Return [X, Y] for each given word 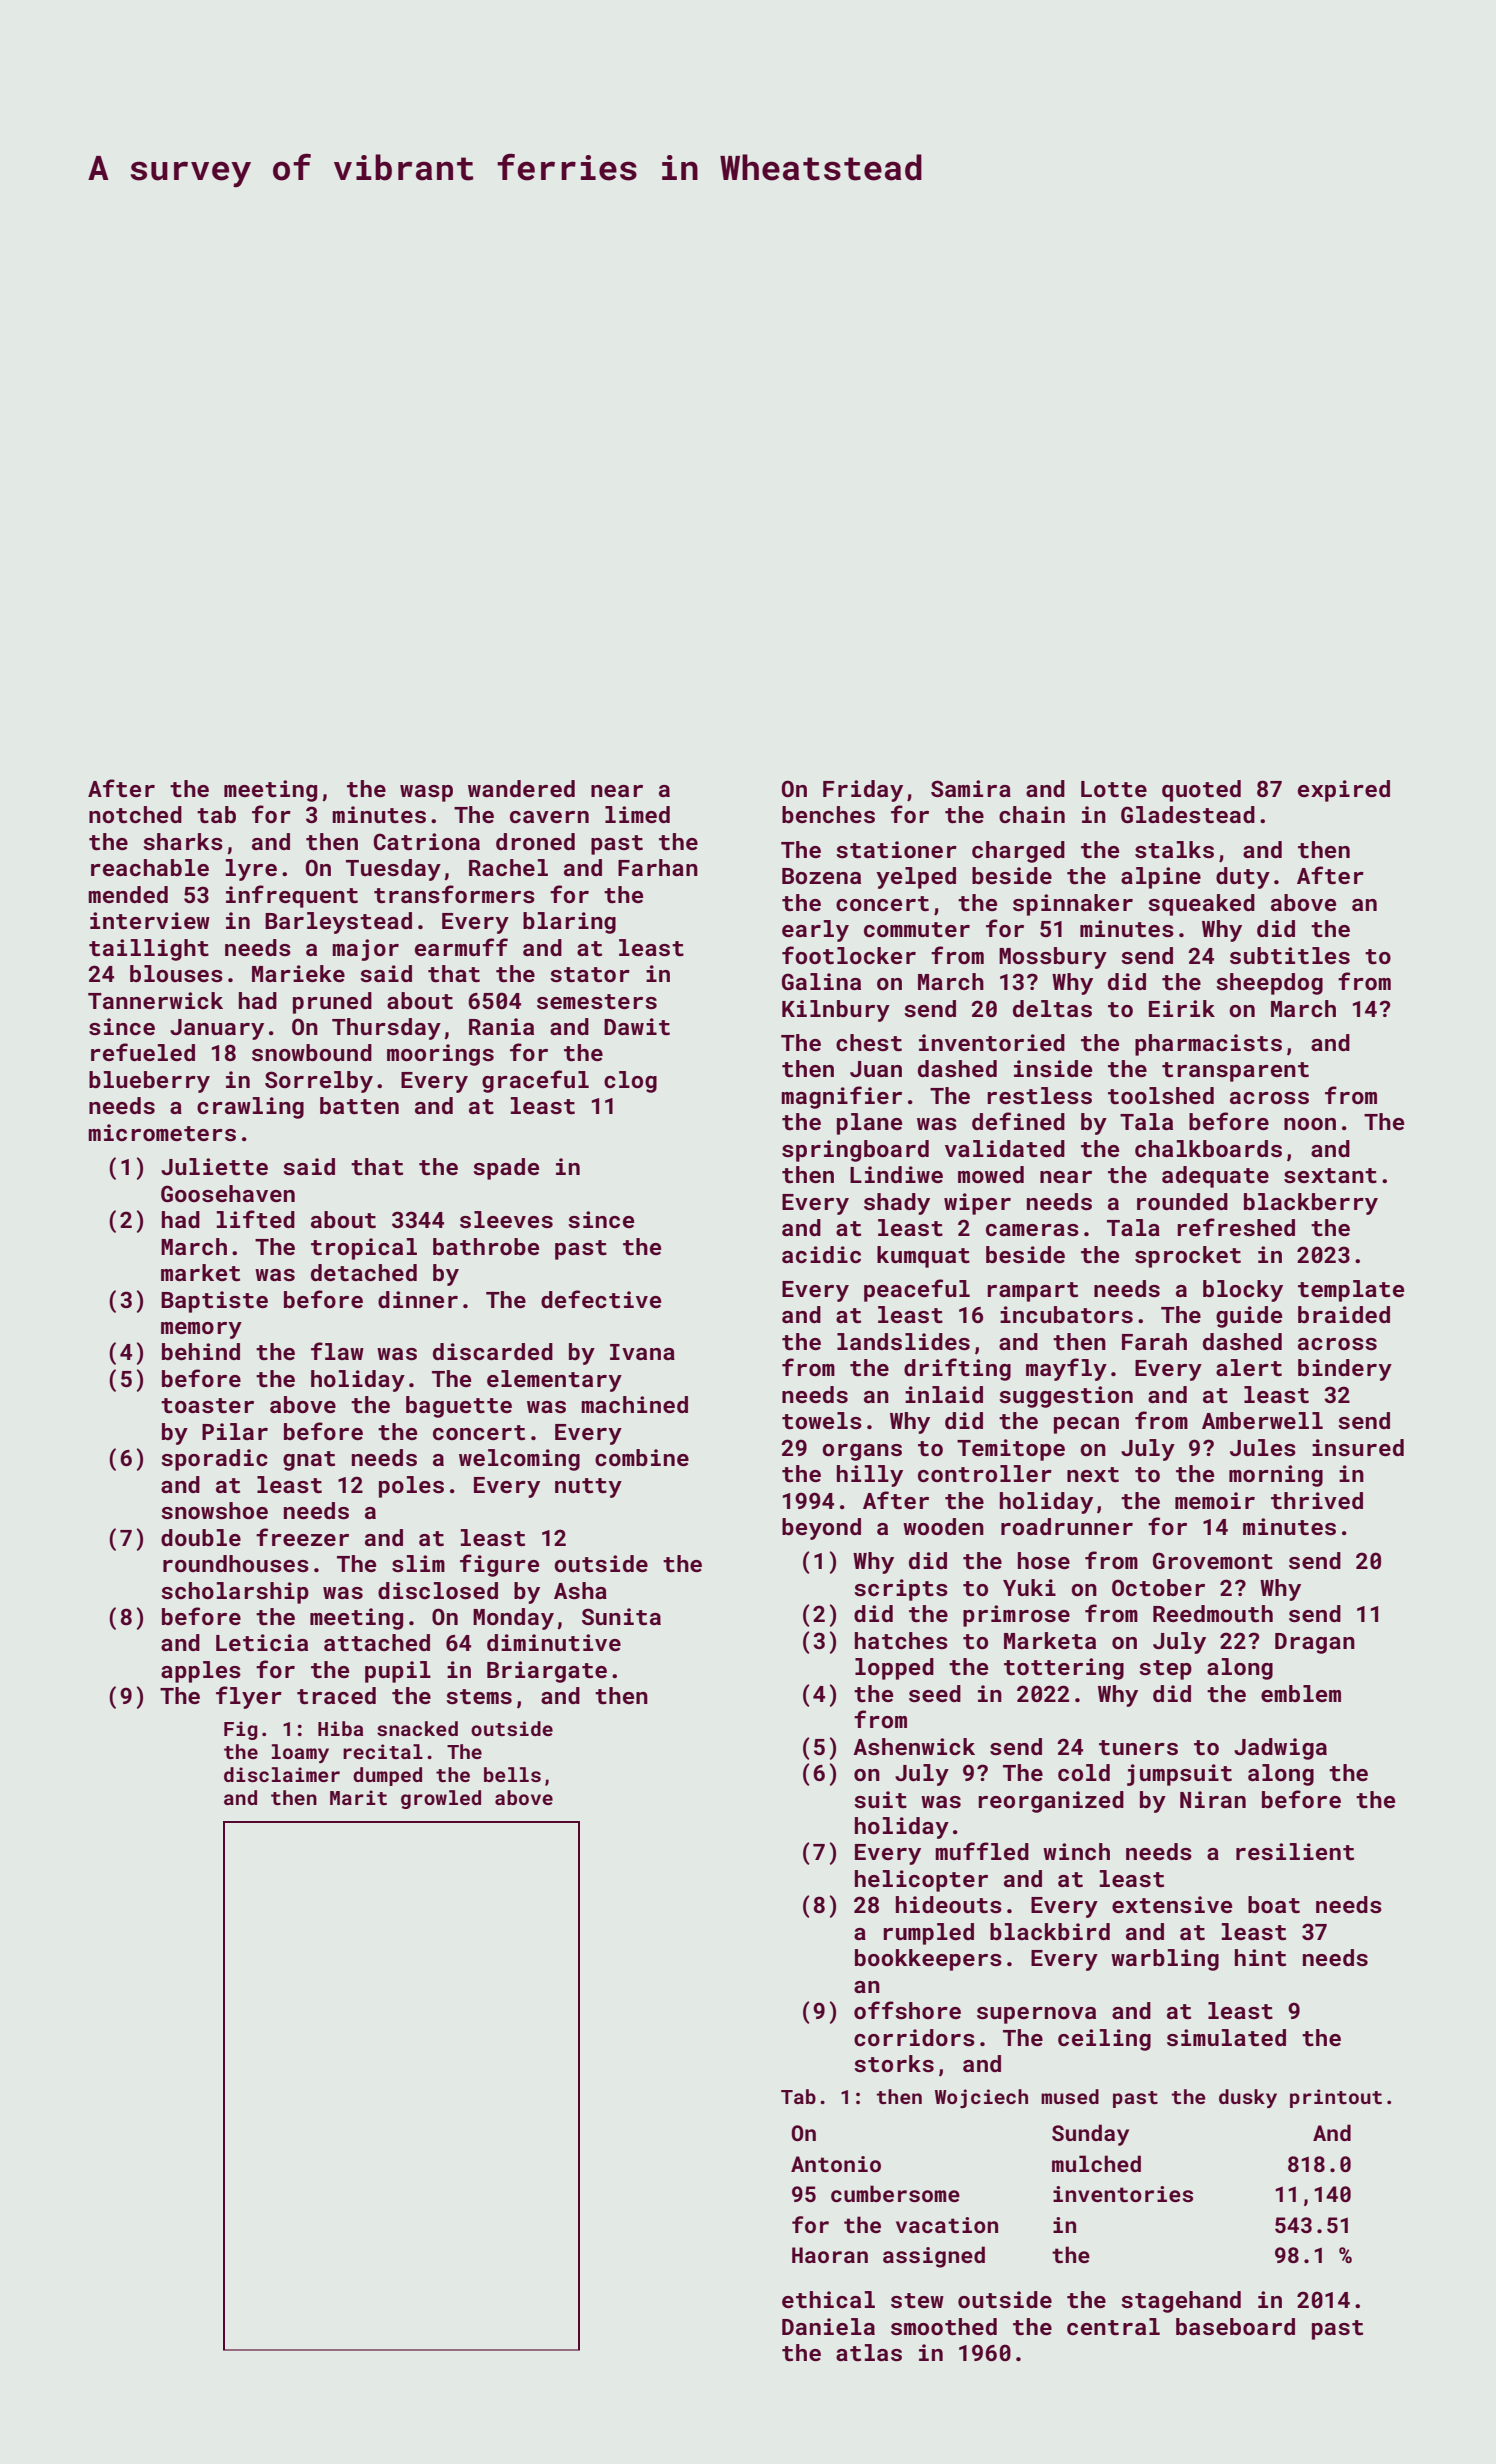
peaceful [917, 1290]
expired [1344, 791]
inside [1053, 1068]
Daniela [828, 2326]
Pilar [235, 1431]
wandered [521, 788]
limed [637, 814]
